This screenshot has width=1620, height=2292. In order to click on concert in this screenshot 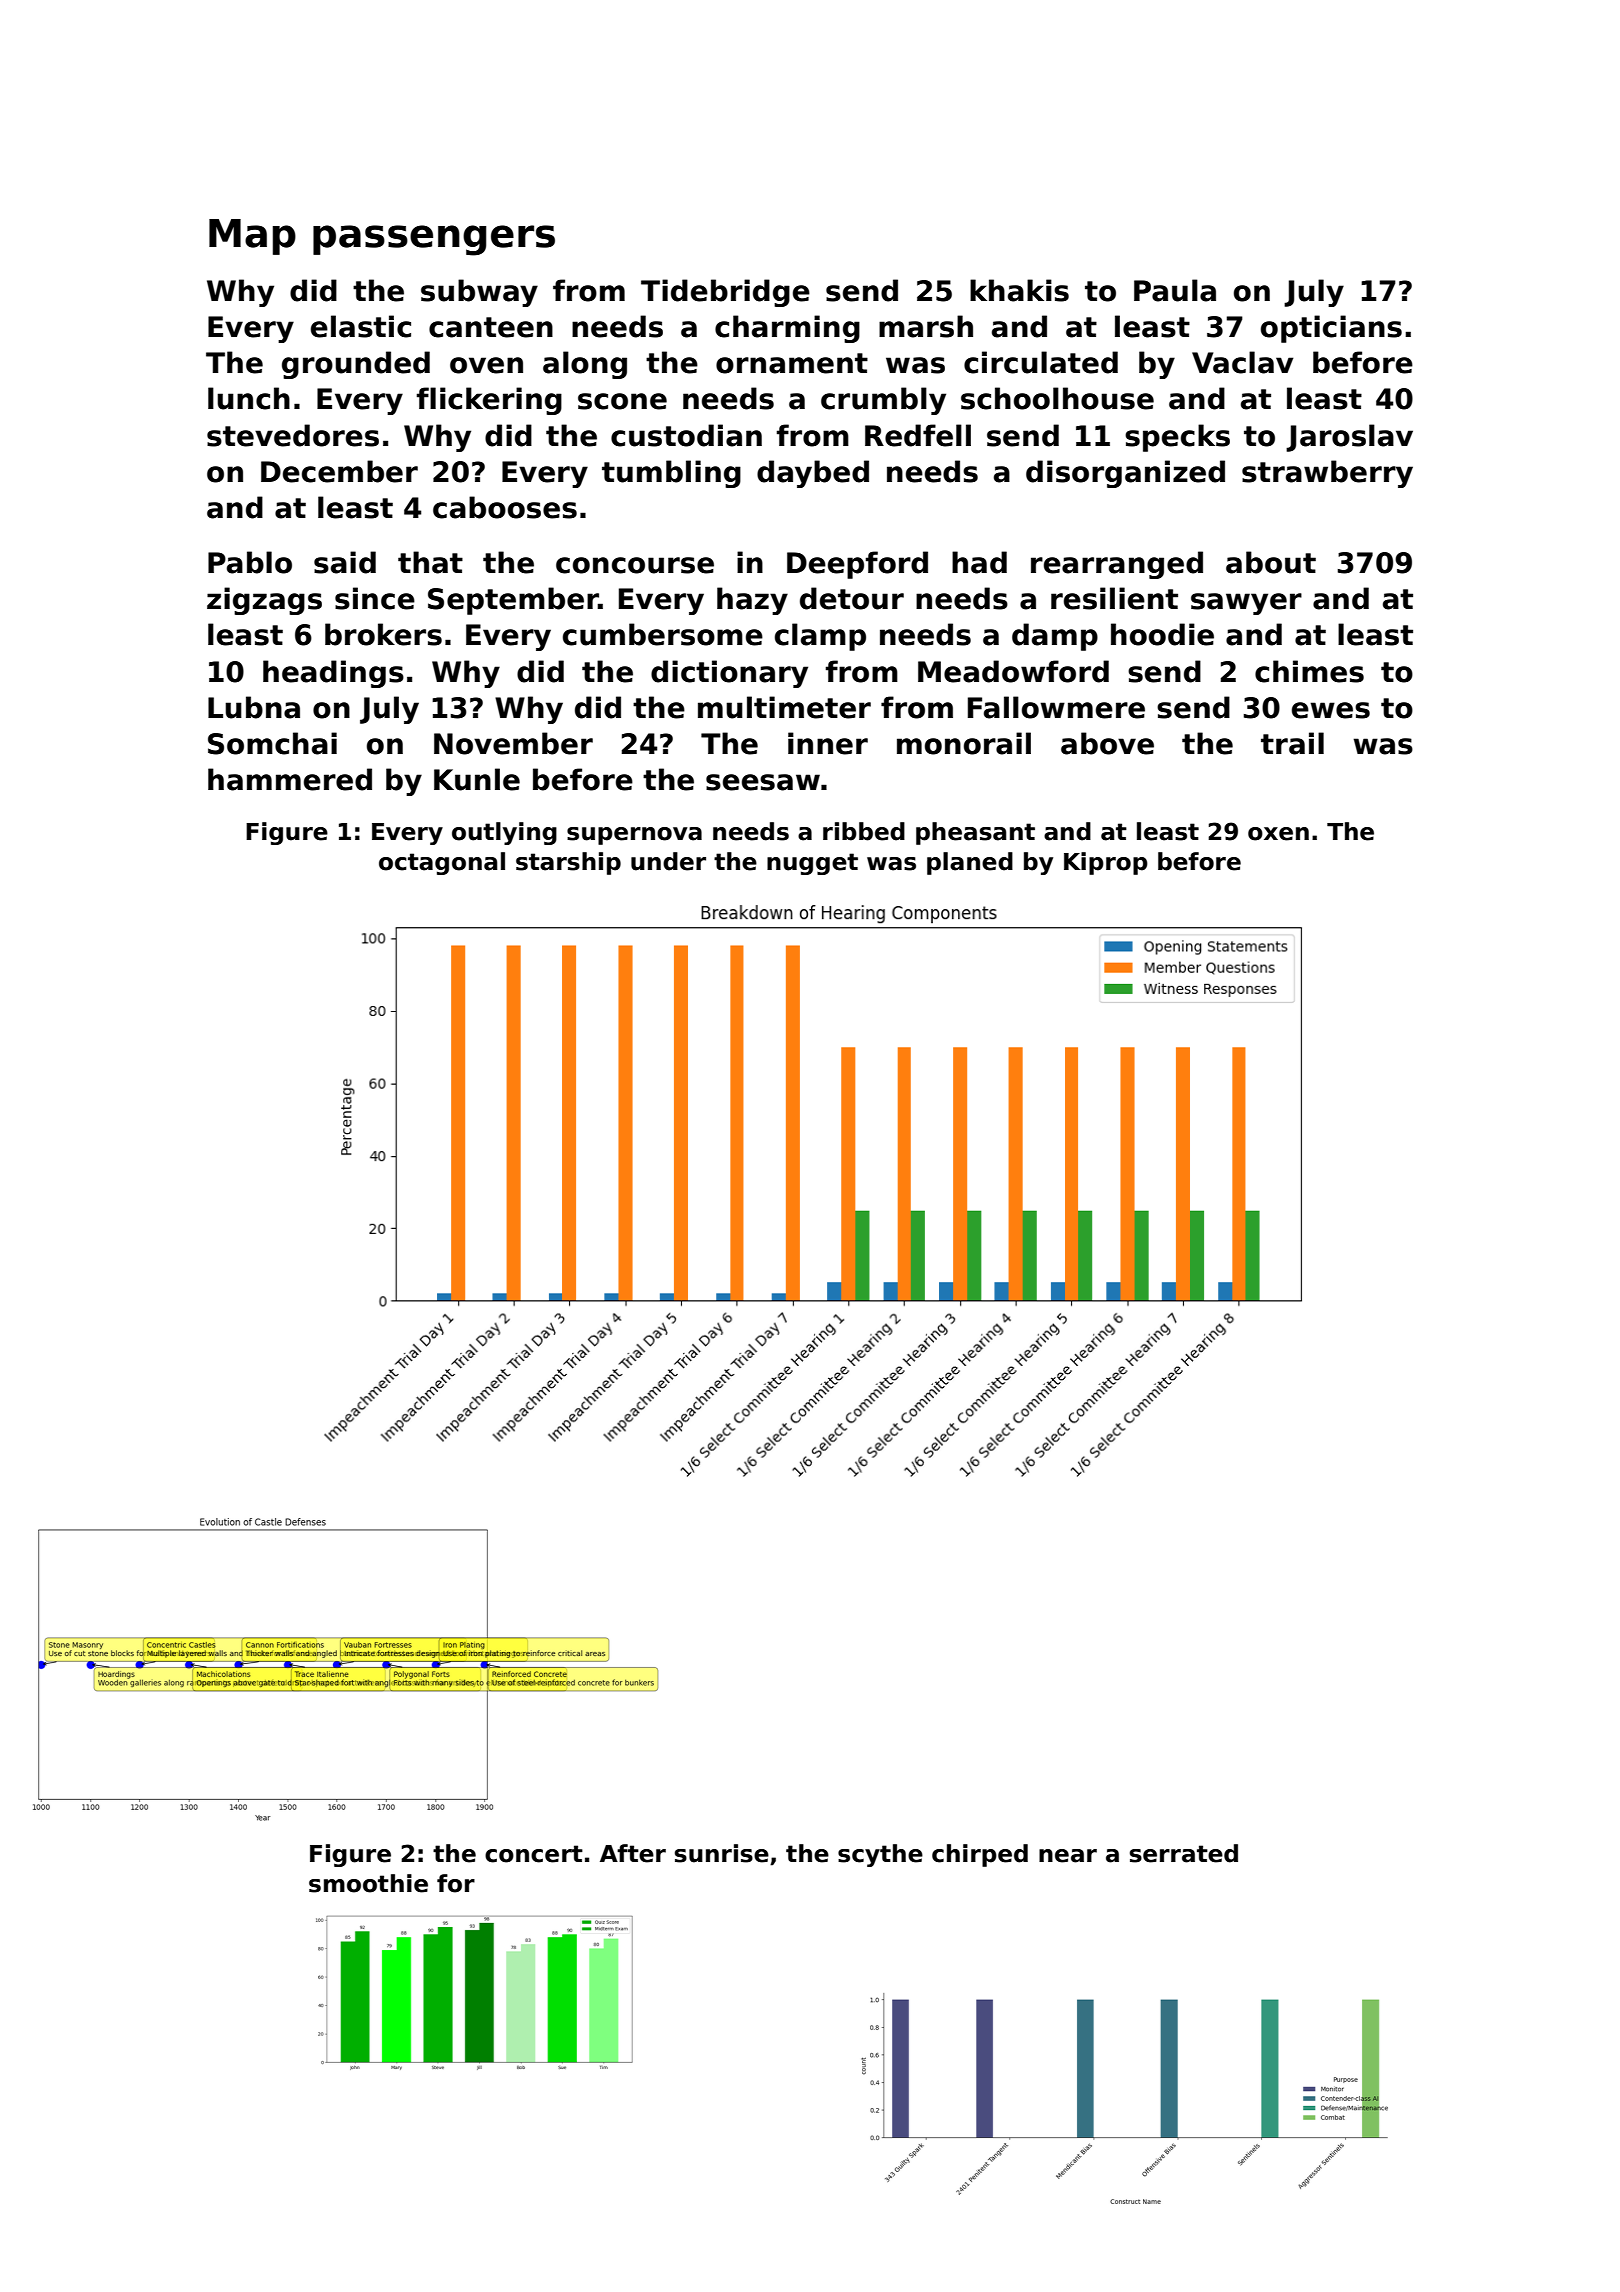, I will do `click(534, 1854)`.
